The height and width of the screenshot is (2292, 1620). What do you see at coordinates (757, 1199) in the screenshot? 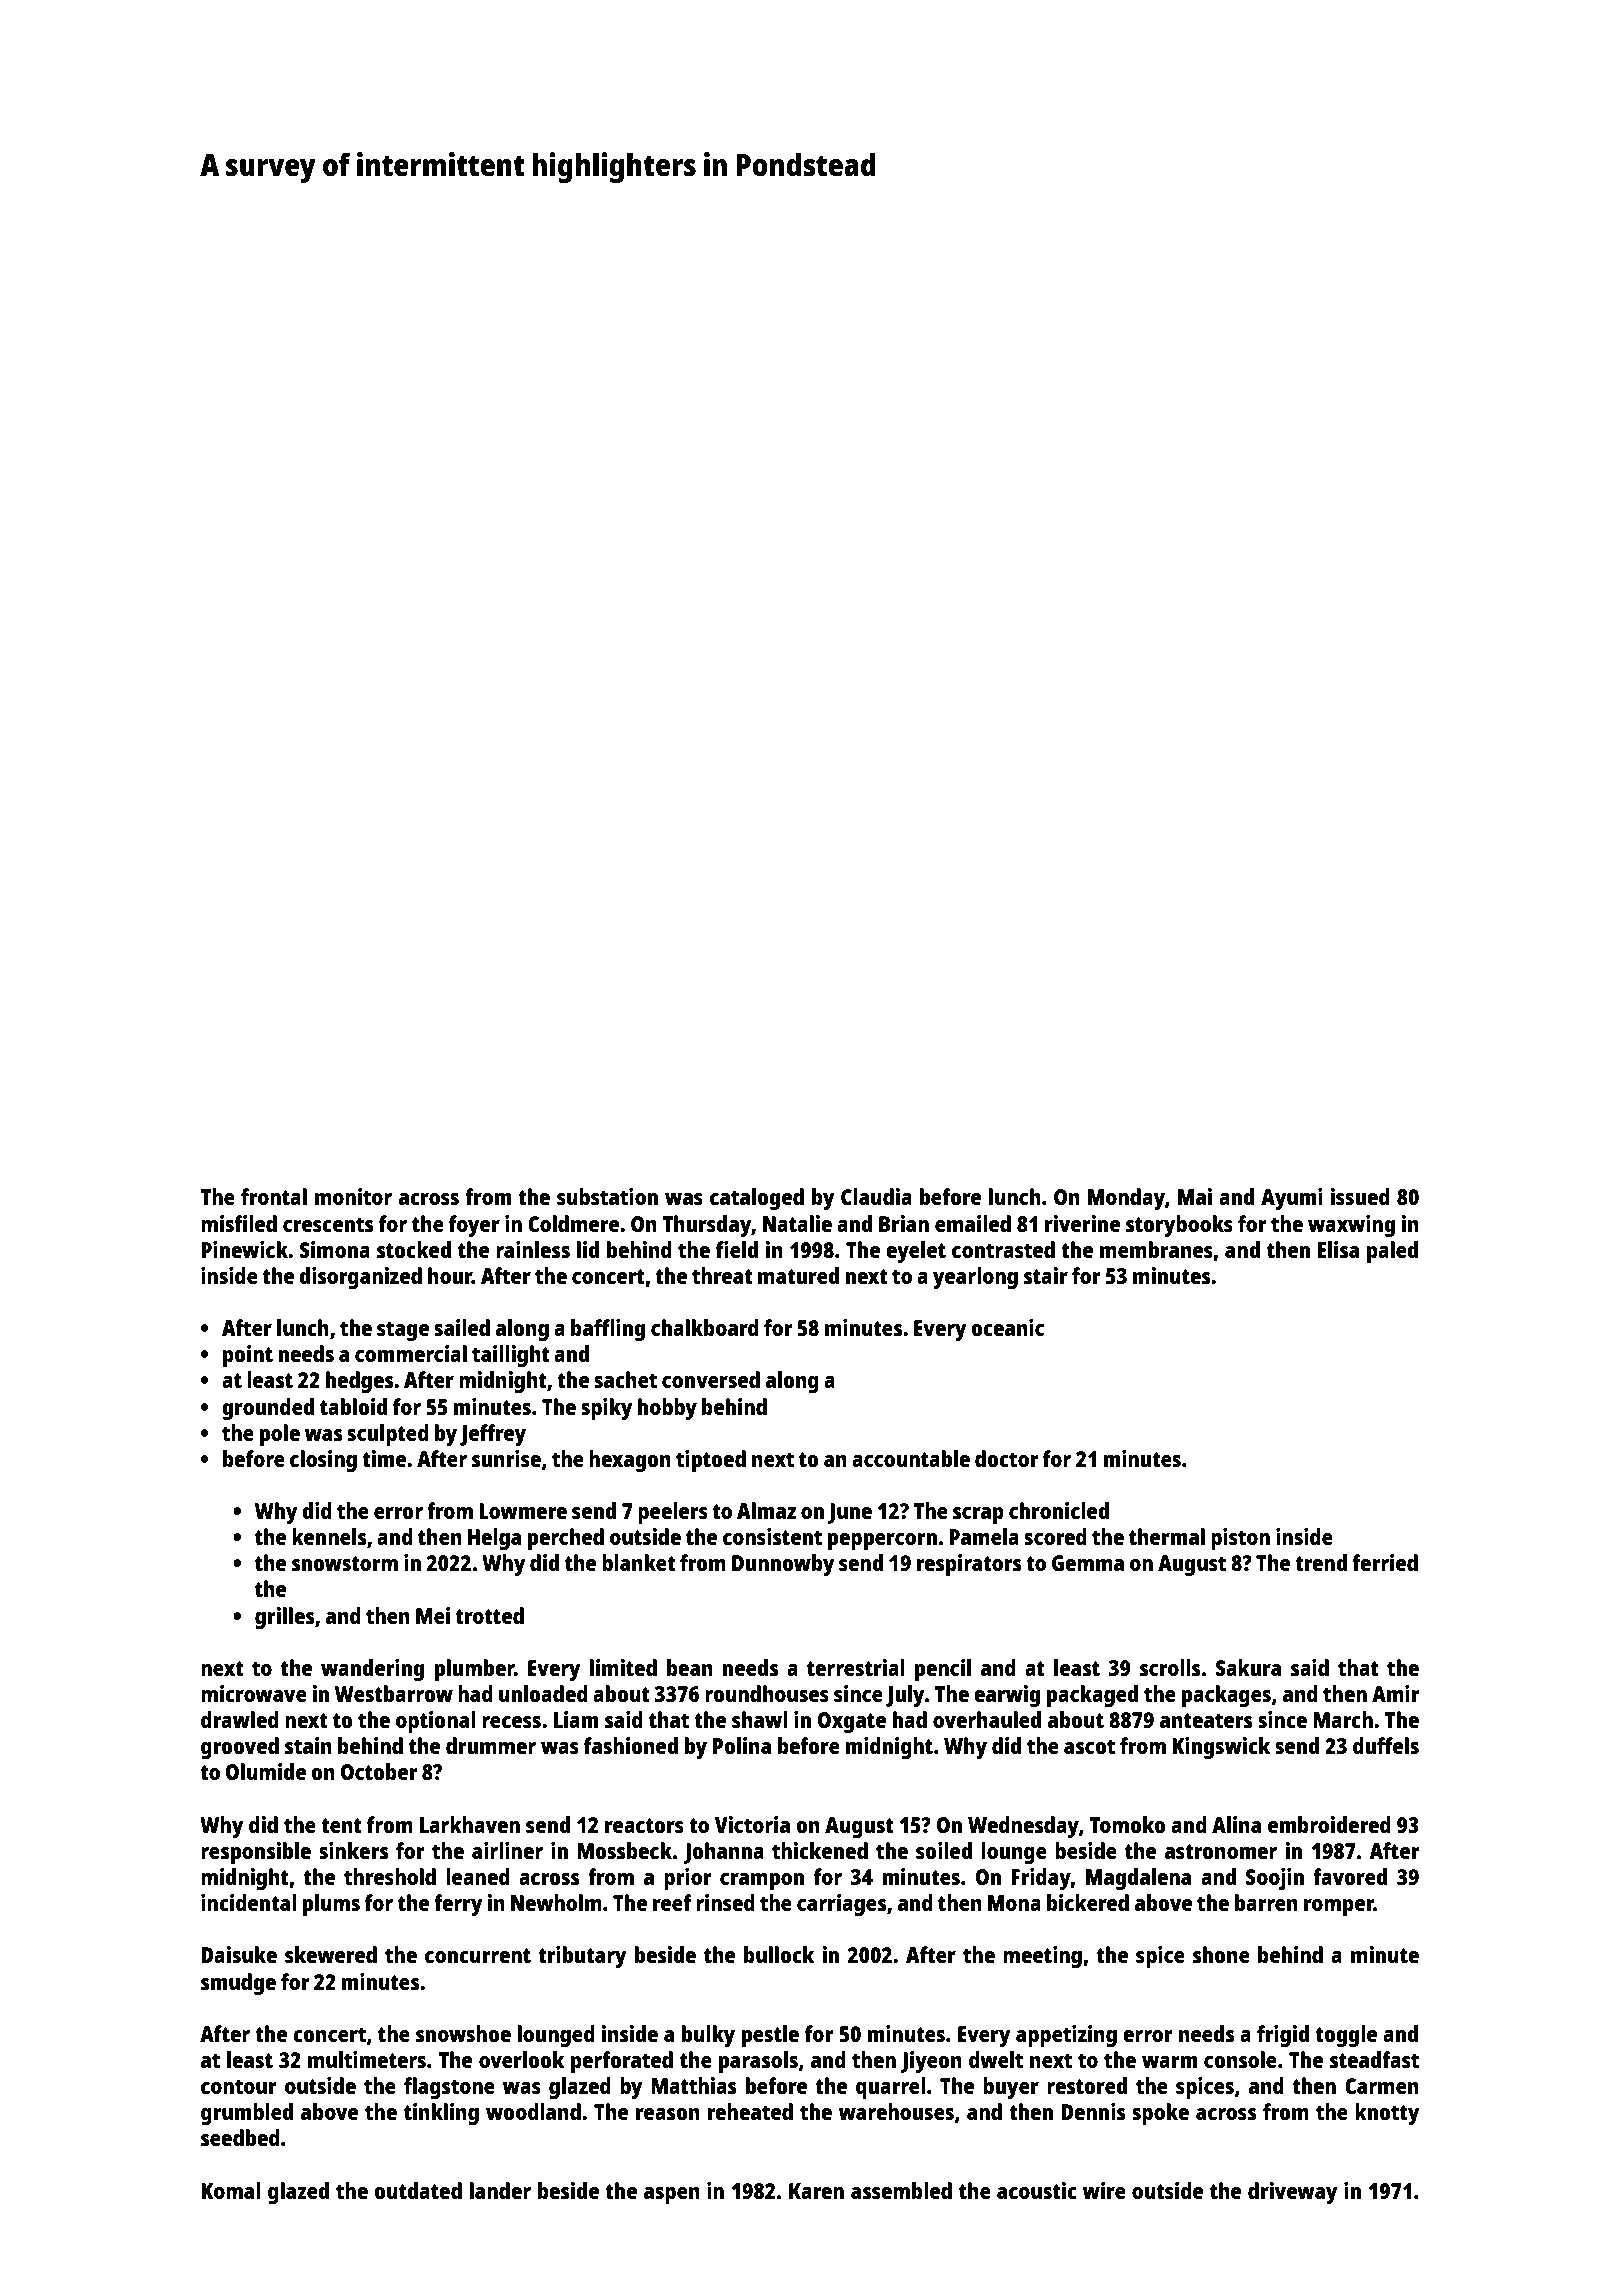
I see `cataloged` at bounding box center [757, 1199].
